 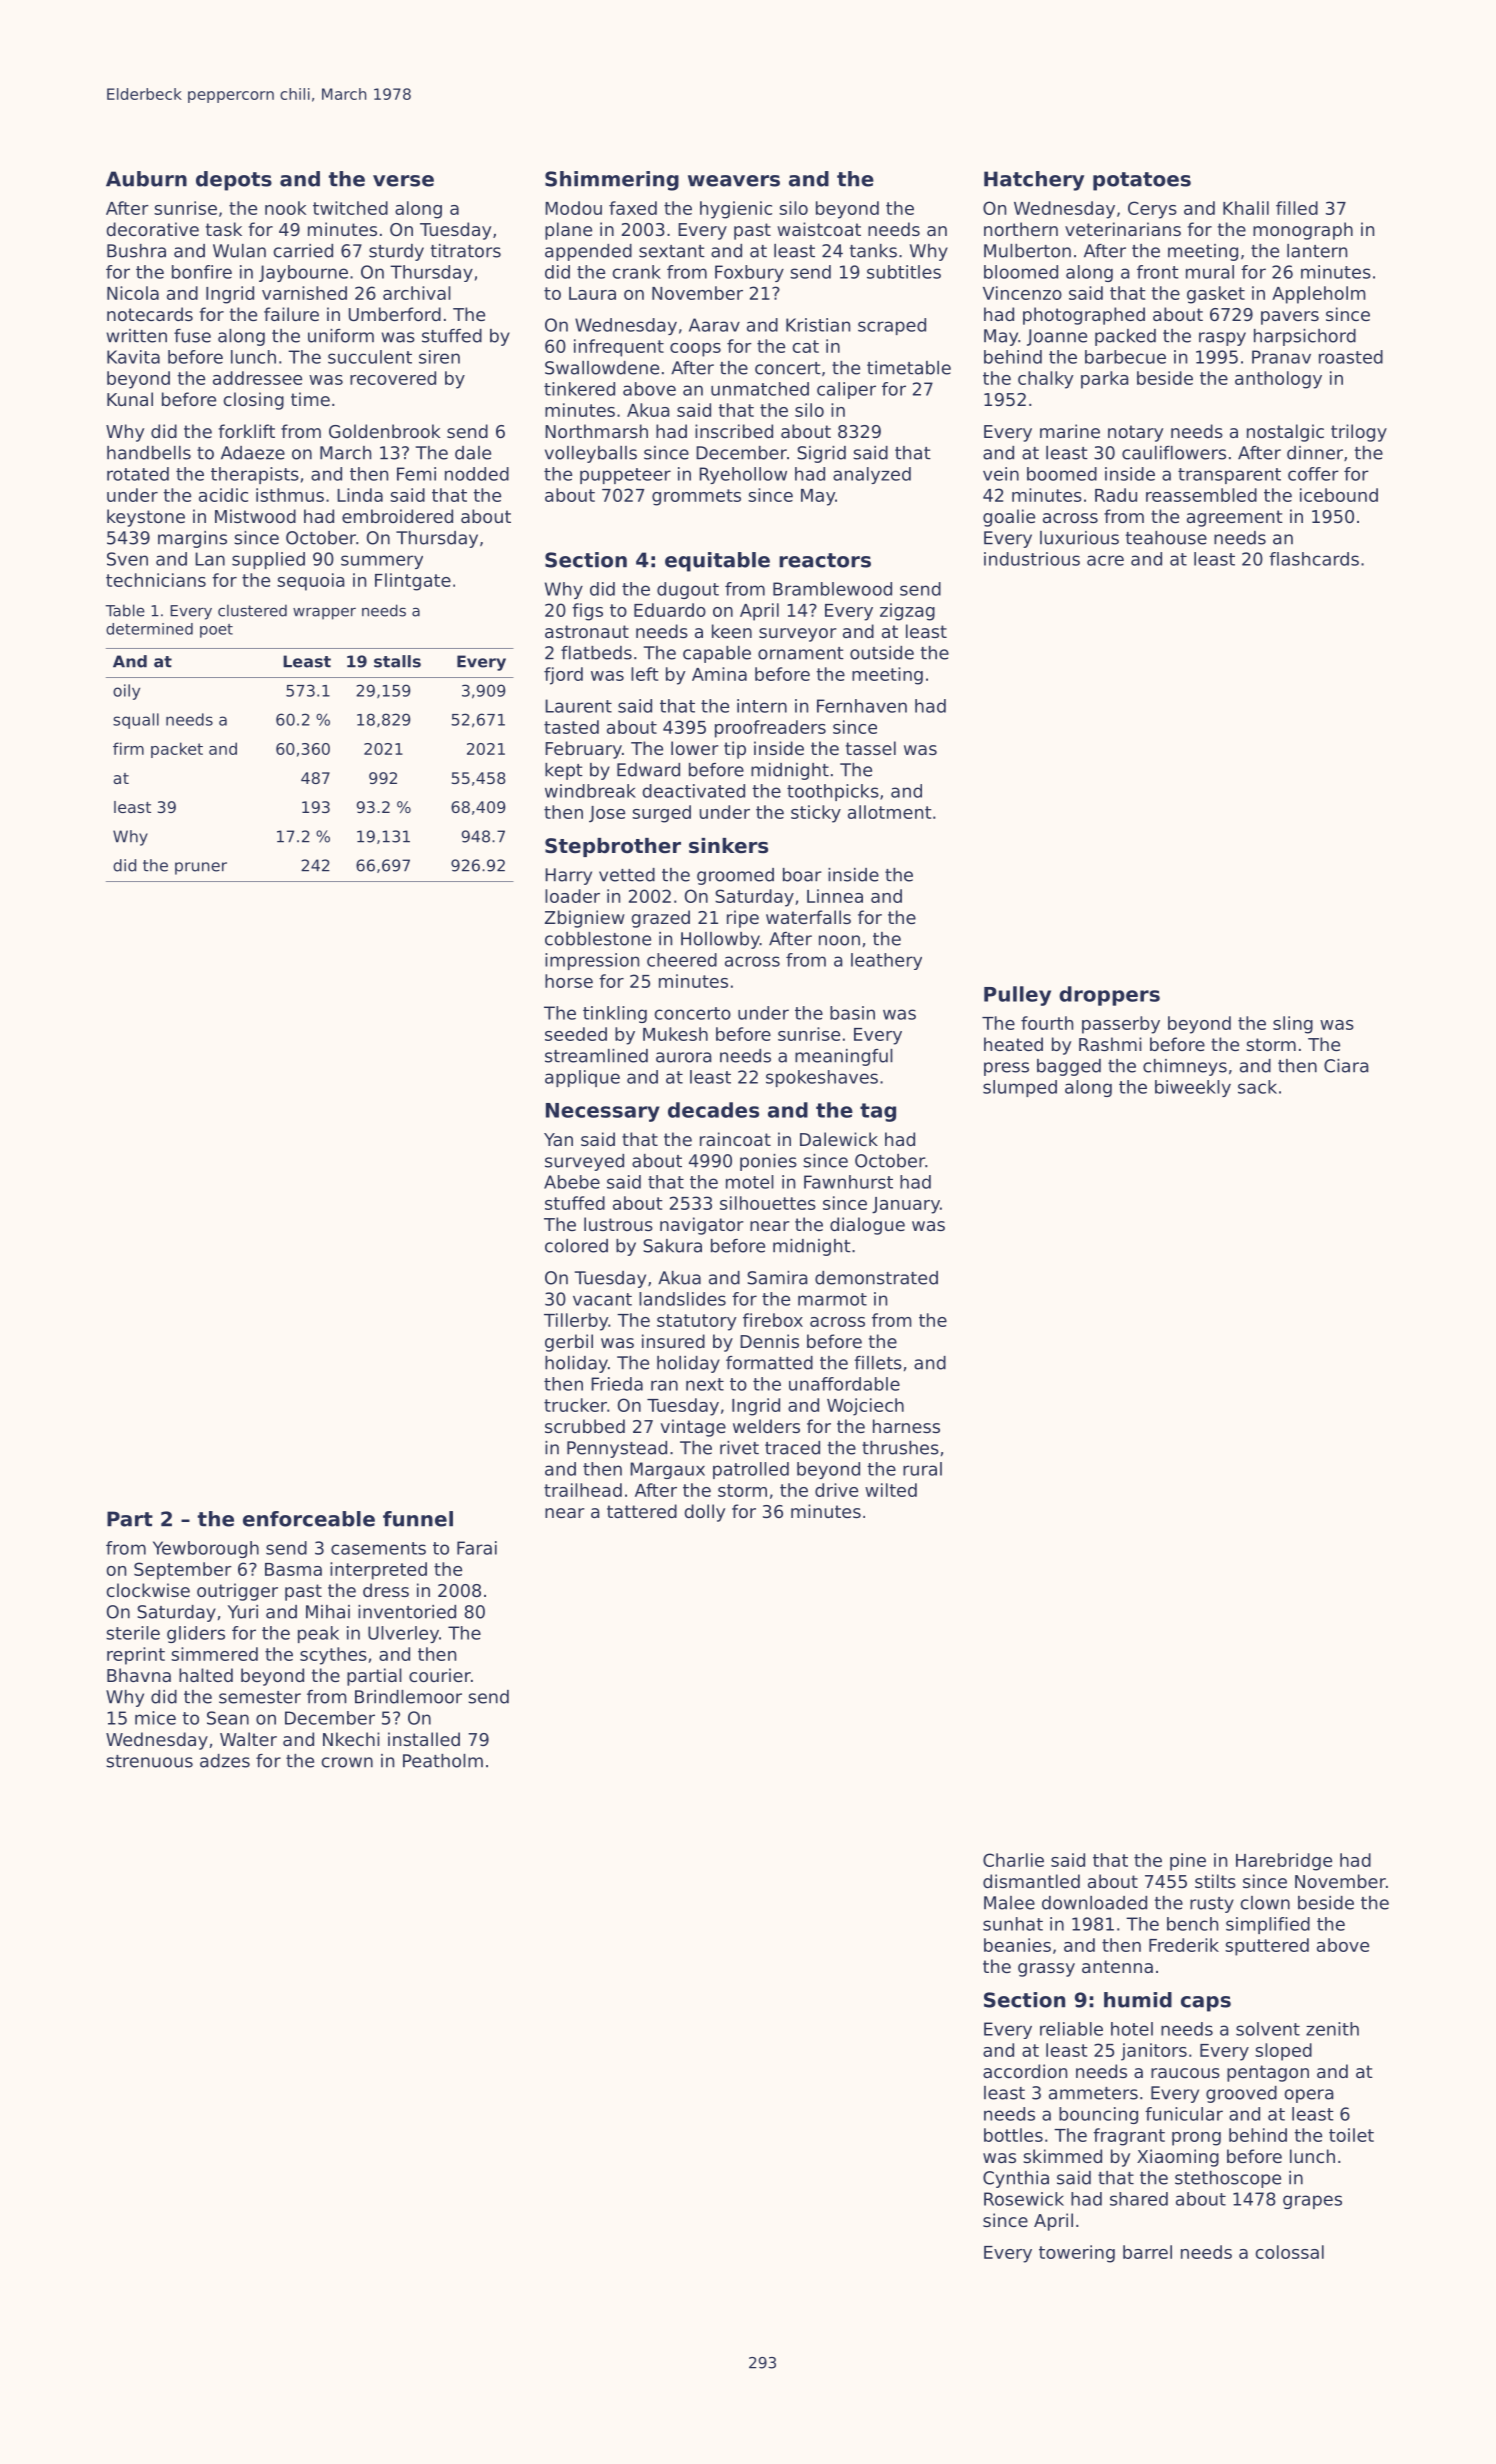 What do you see at coordinates (592, 293) in the image?
I see `Laura` at bounding box center [592, 293].
